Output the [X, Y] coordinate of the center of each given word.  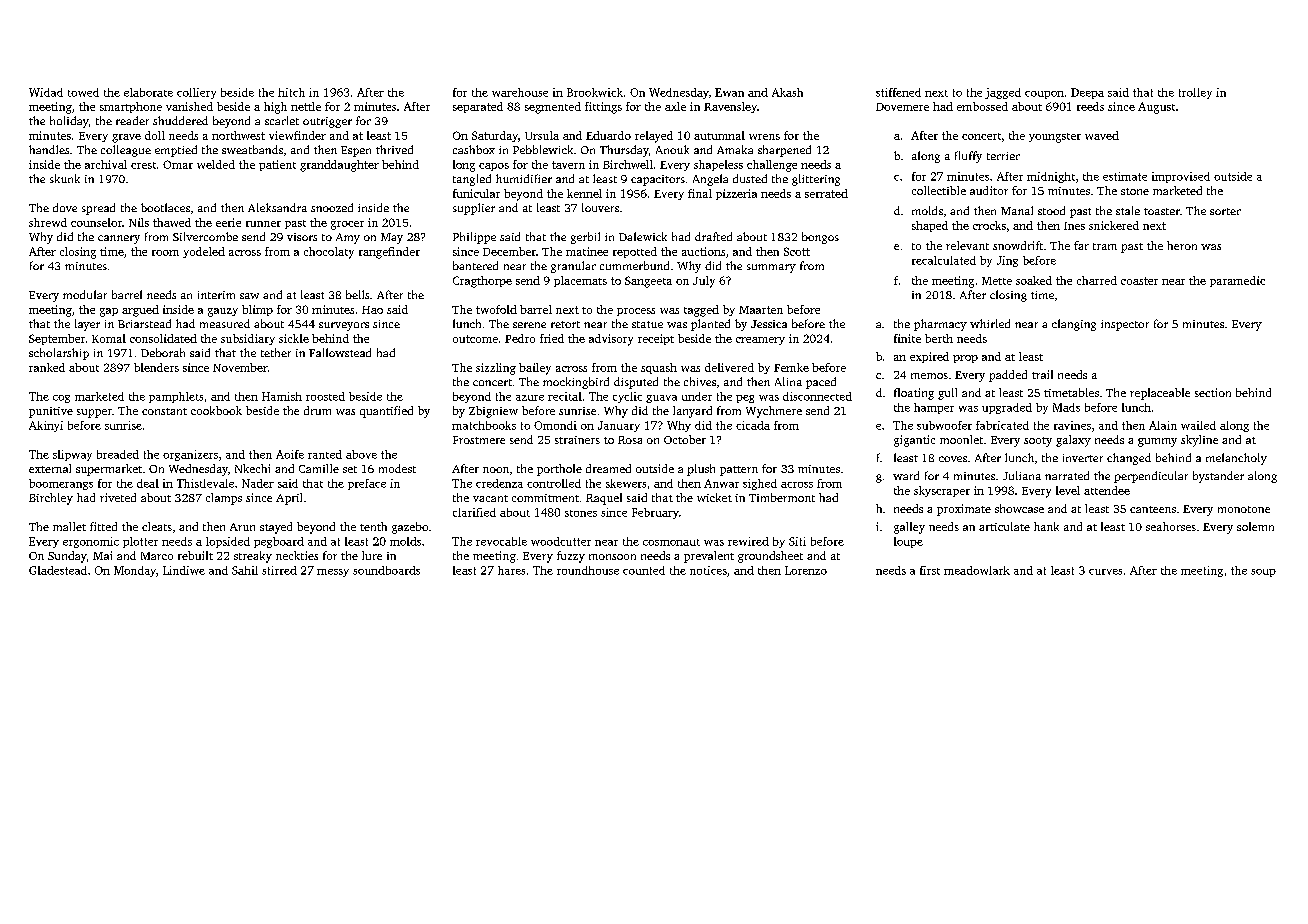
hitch [291, 92]
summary [771, 268]
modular [85, 294]
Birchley [51, 499]
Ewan [729, 92]
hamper [934, 408]
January [619, 426]
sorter [1225, 211]
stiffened [898, 92]
